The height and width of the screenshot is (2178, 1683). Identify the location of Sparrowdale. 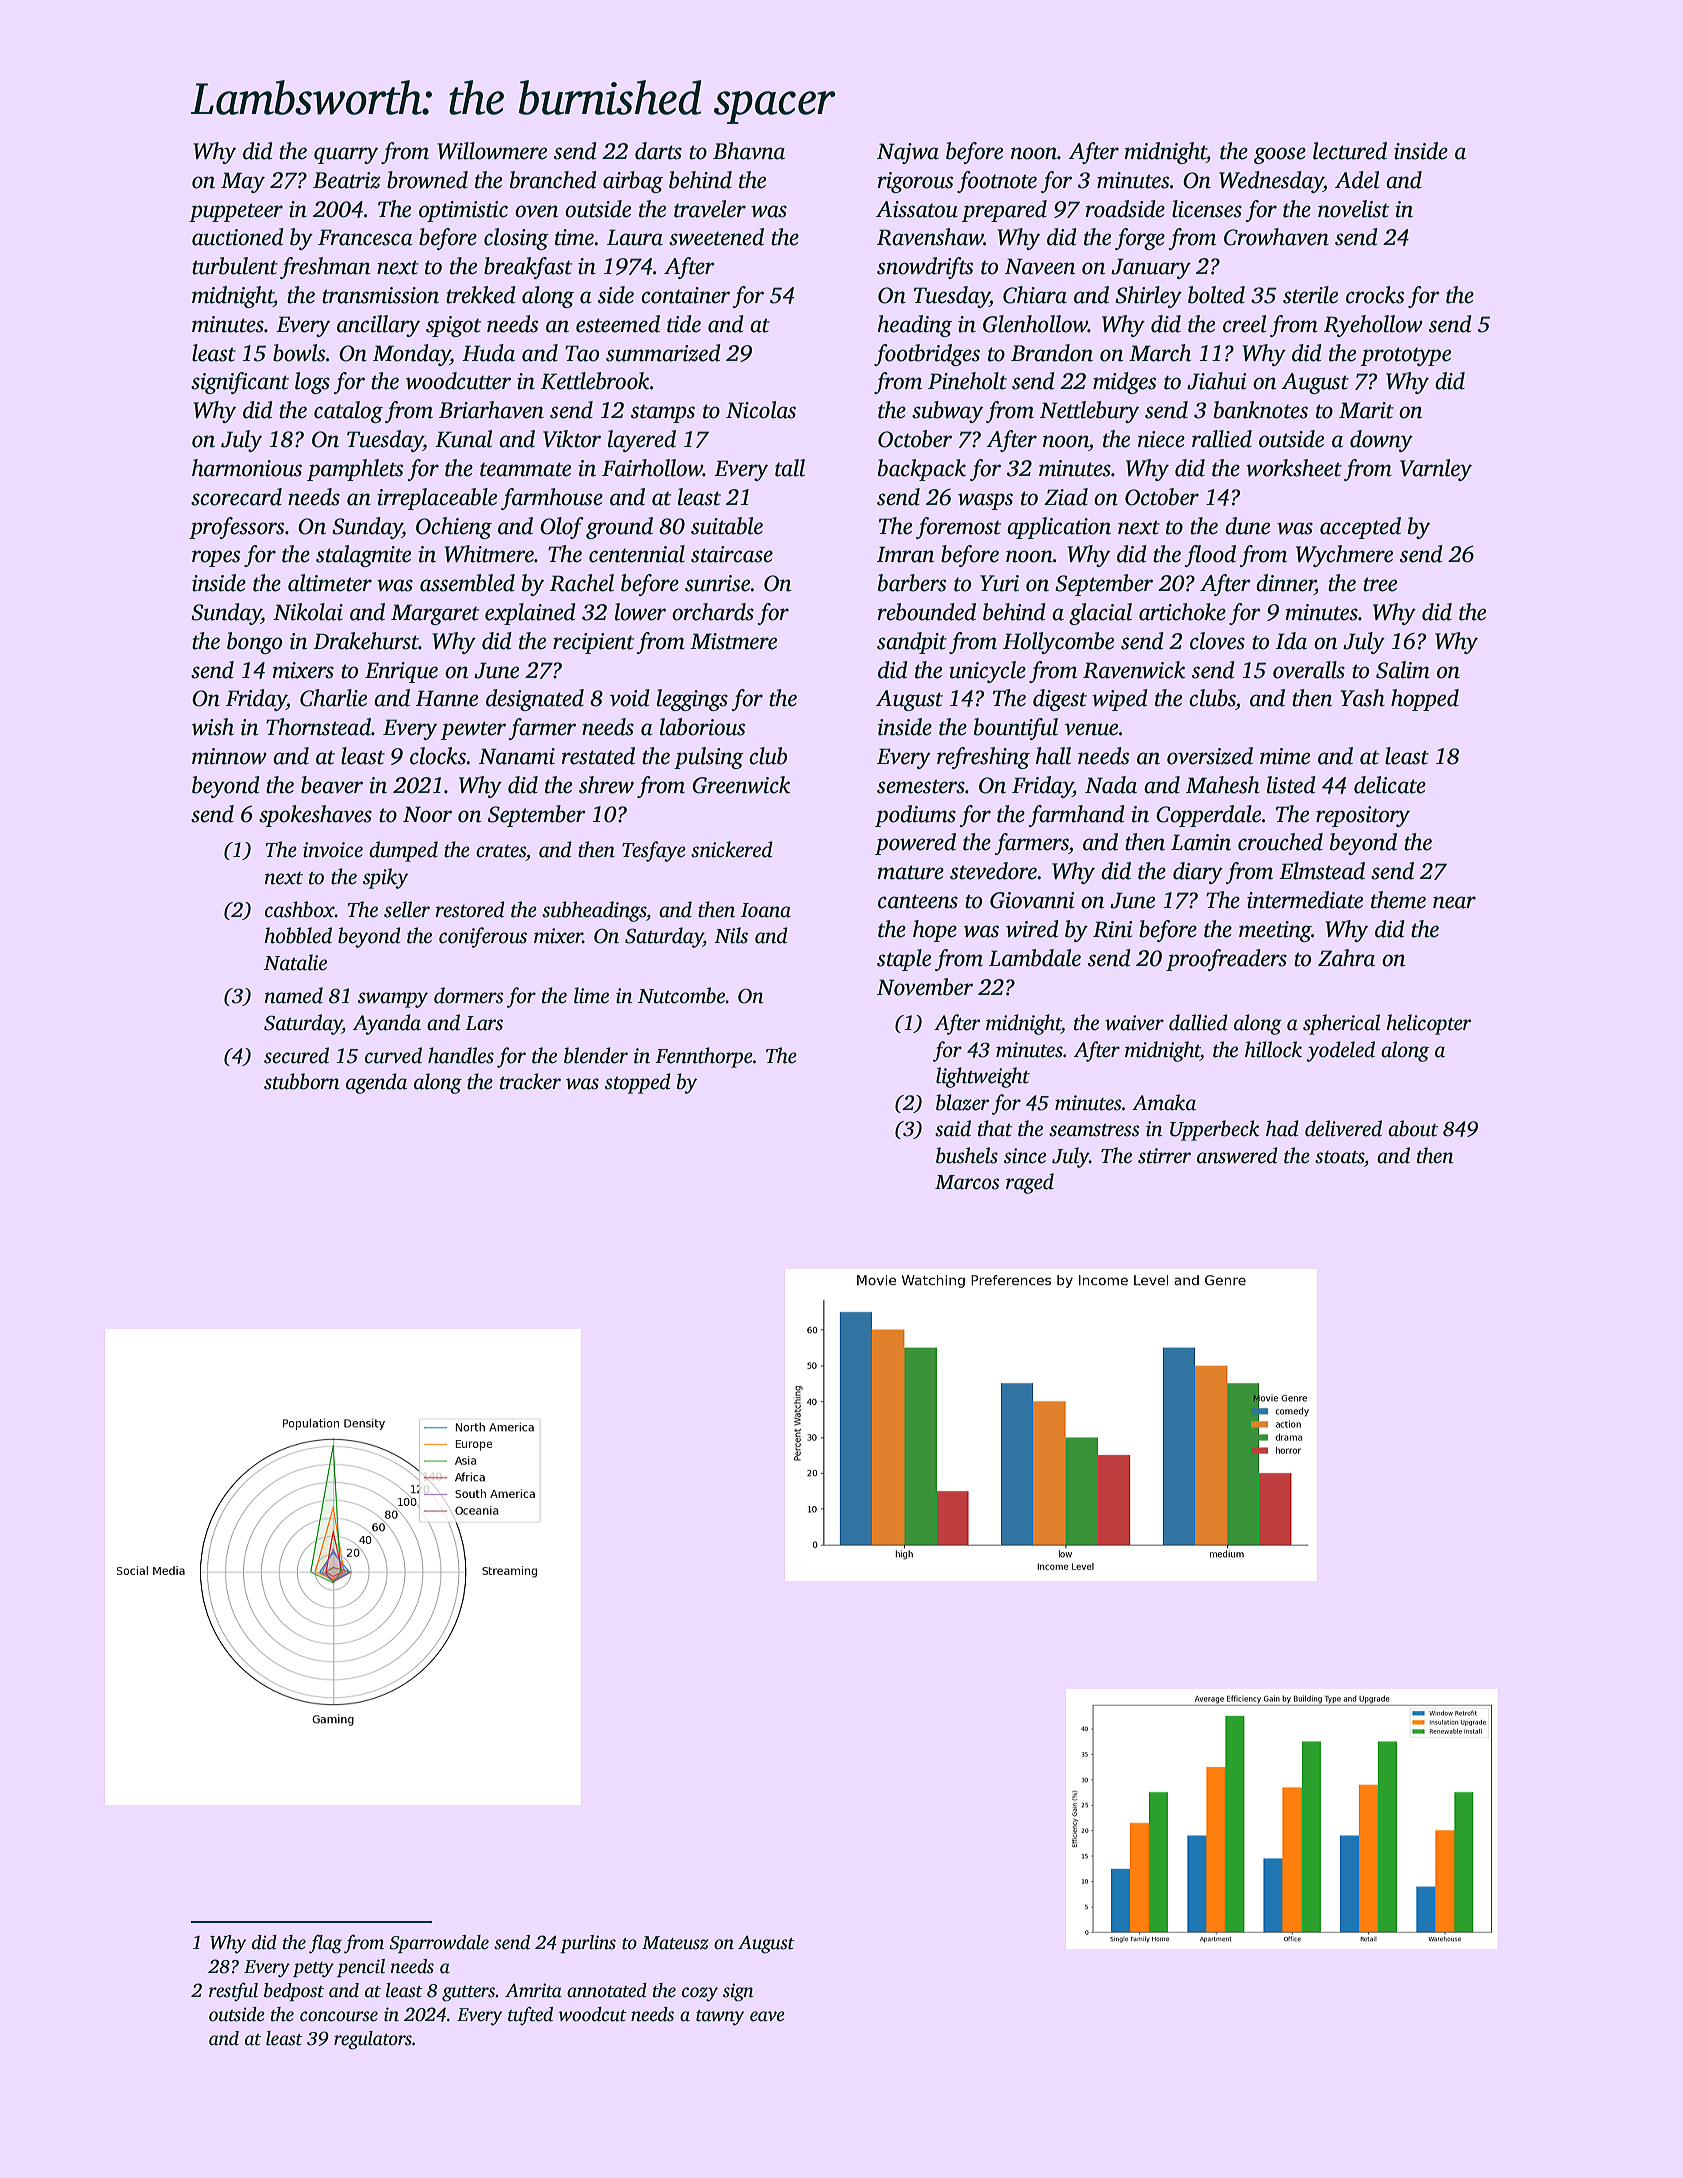
(439, 1944).
